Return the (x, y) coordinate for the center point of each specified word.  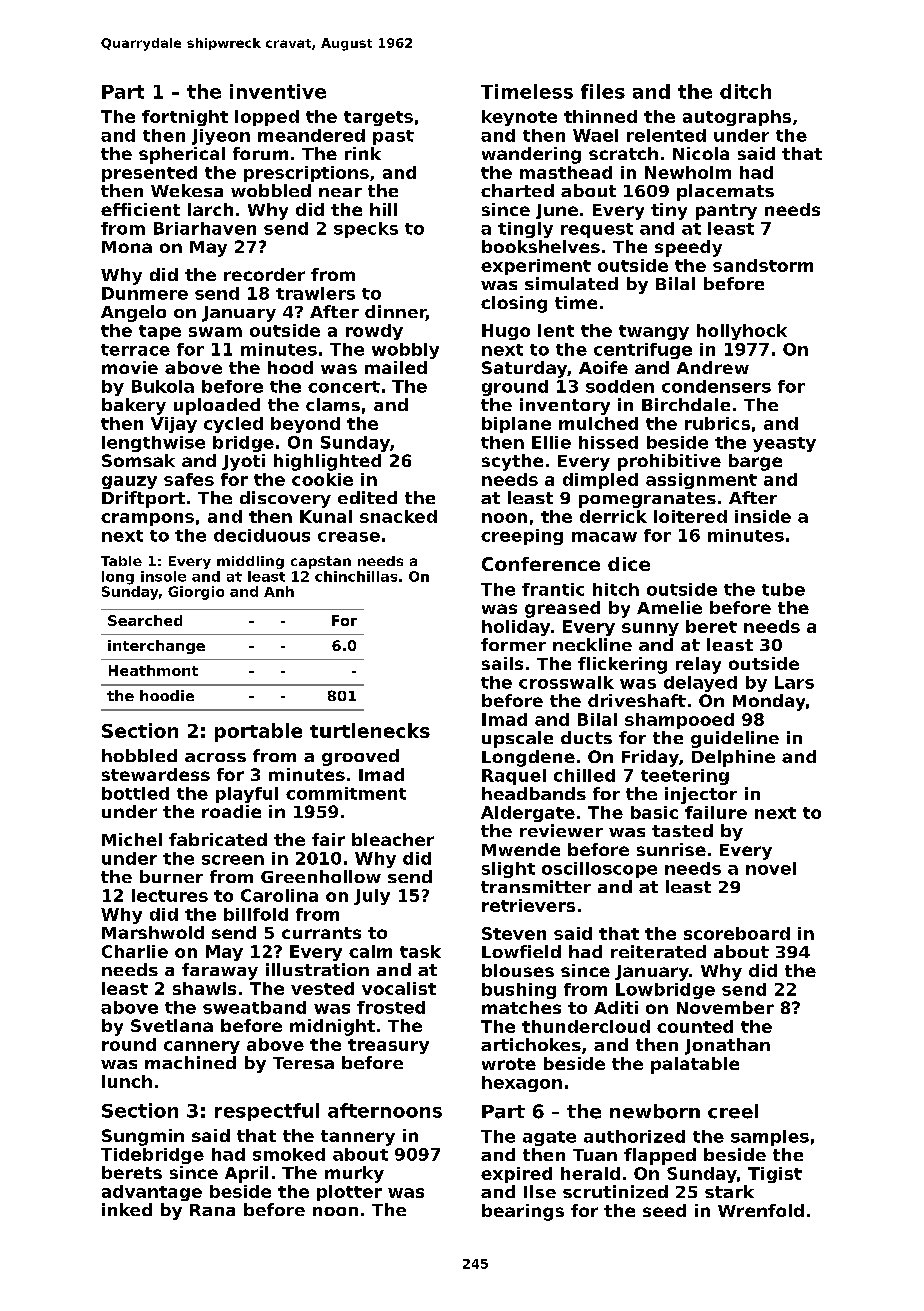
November (725, 1007)
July (372, 897)
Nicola (701, 153)
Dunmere (145, 293)
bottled (135, 793)
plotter (349, 1193)
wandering (531, 155)
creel (733, 1111)
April (246, 1174)
